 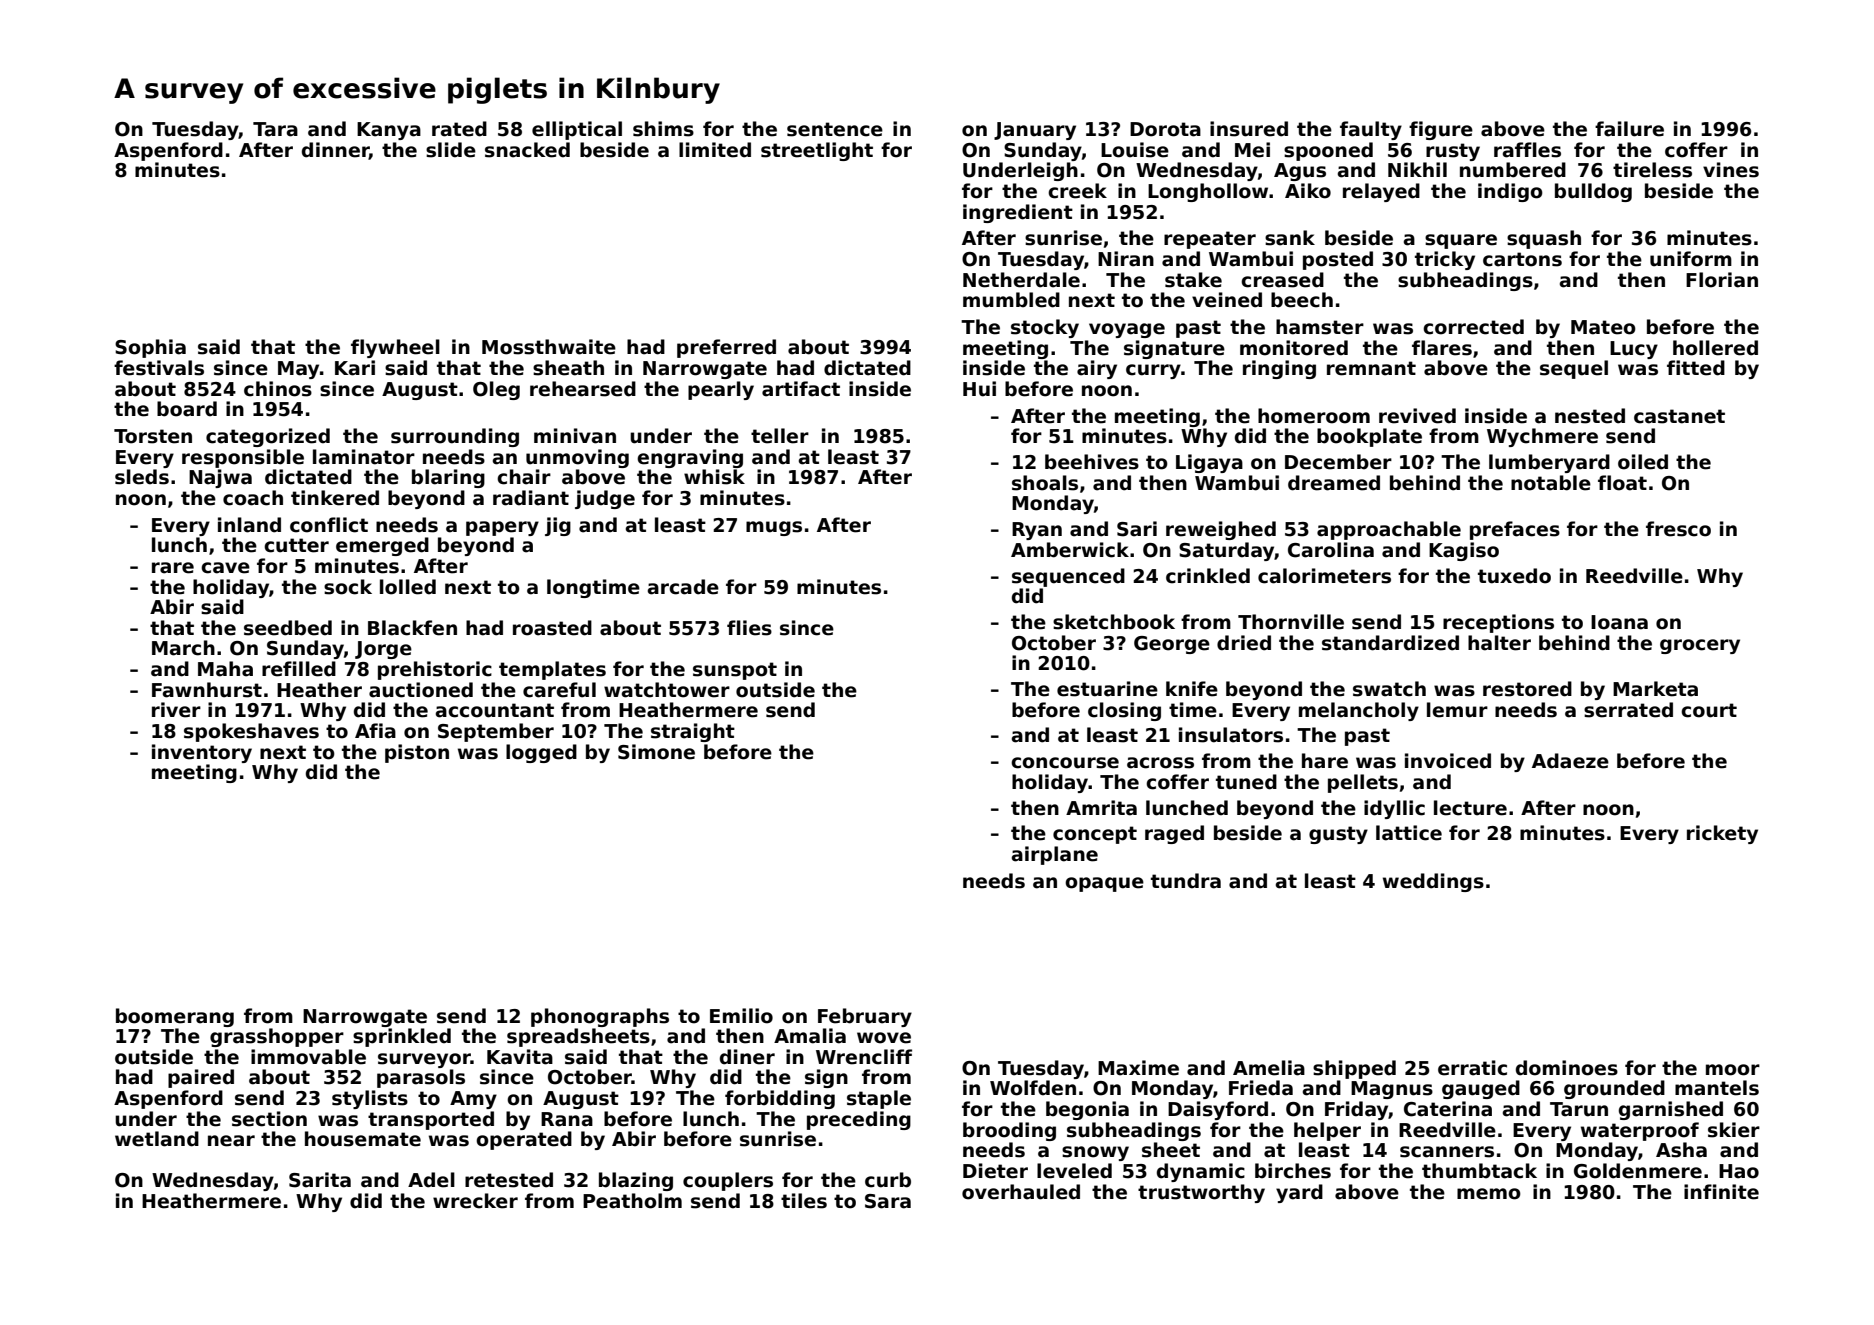 What do you see at coordinates (605, 499) in the screenshot?
I see `judge` at bounding box center [605, 499].
